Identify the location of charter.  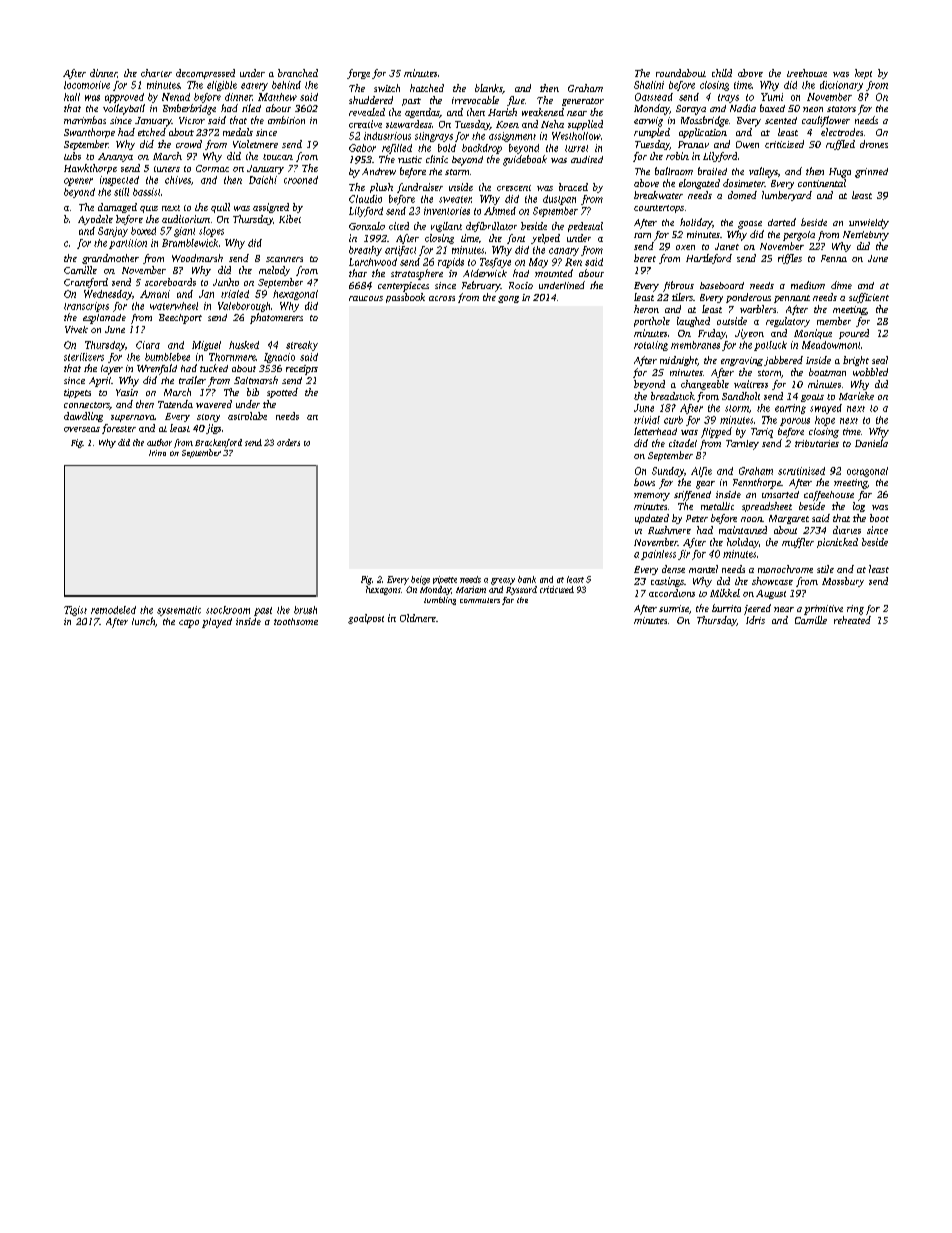
(156, 73).
